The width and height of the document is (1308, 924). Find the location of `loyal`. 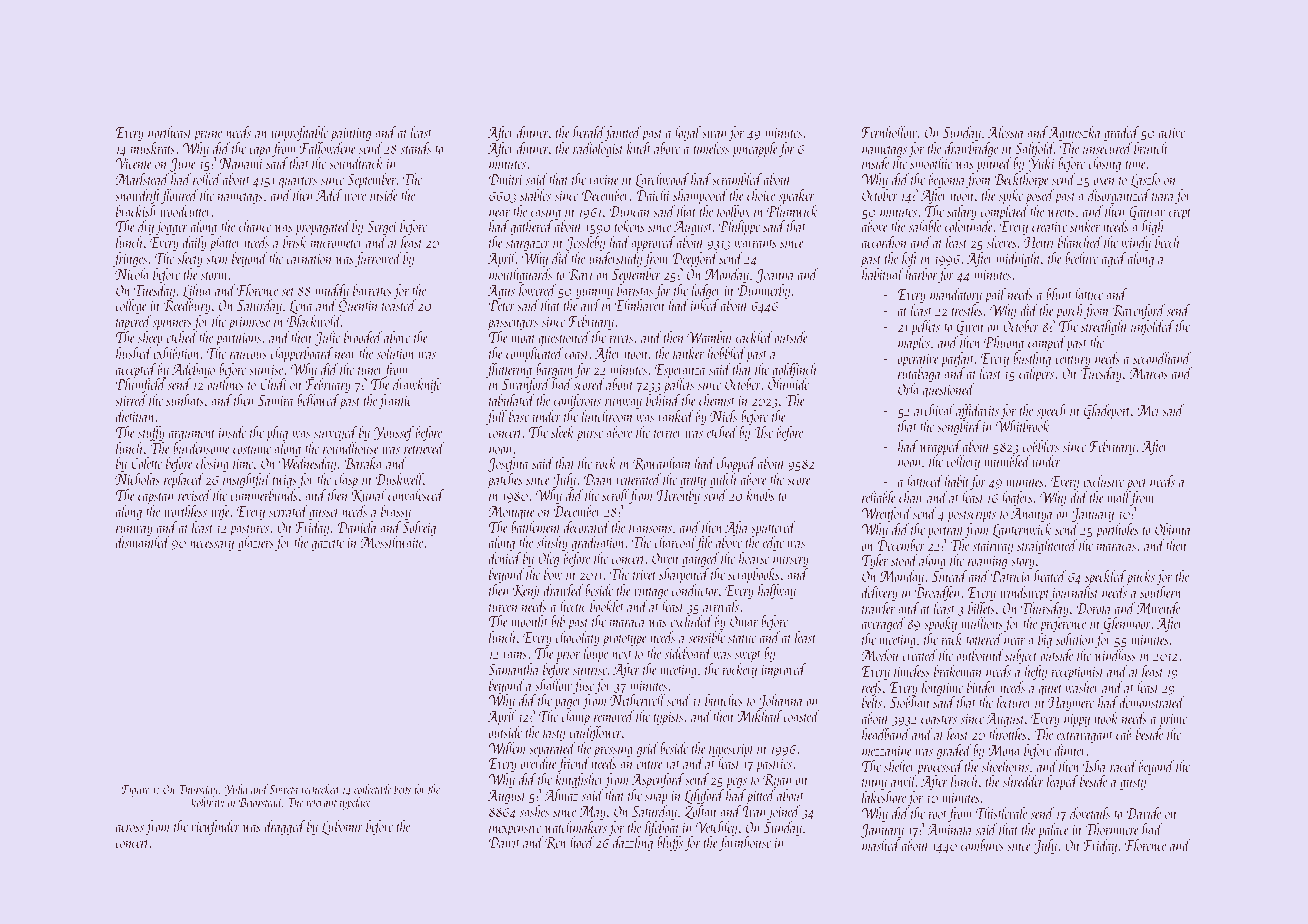

loyal is located at coordinates (688, 133).
